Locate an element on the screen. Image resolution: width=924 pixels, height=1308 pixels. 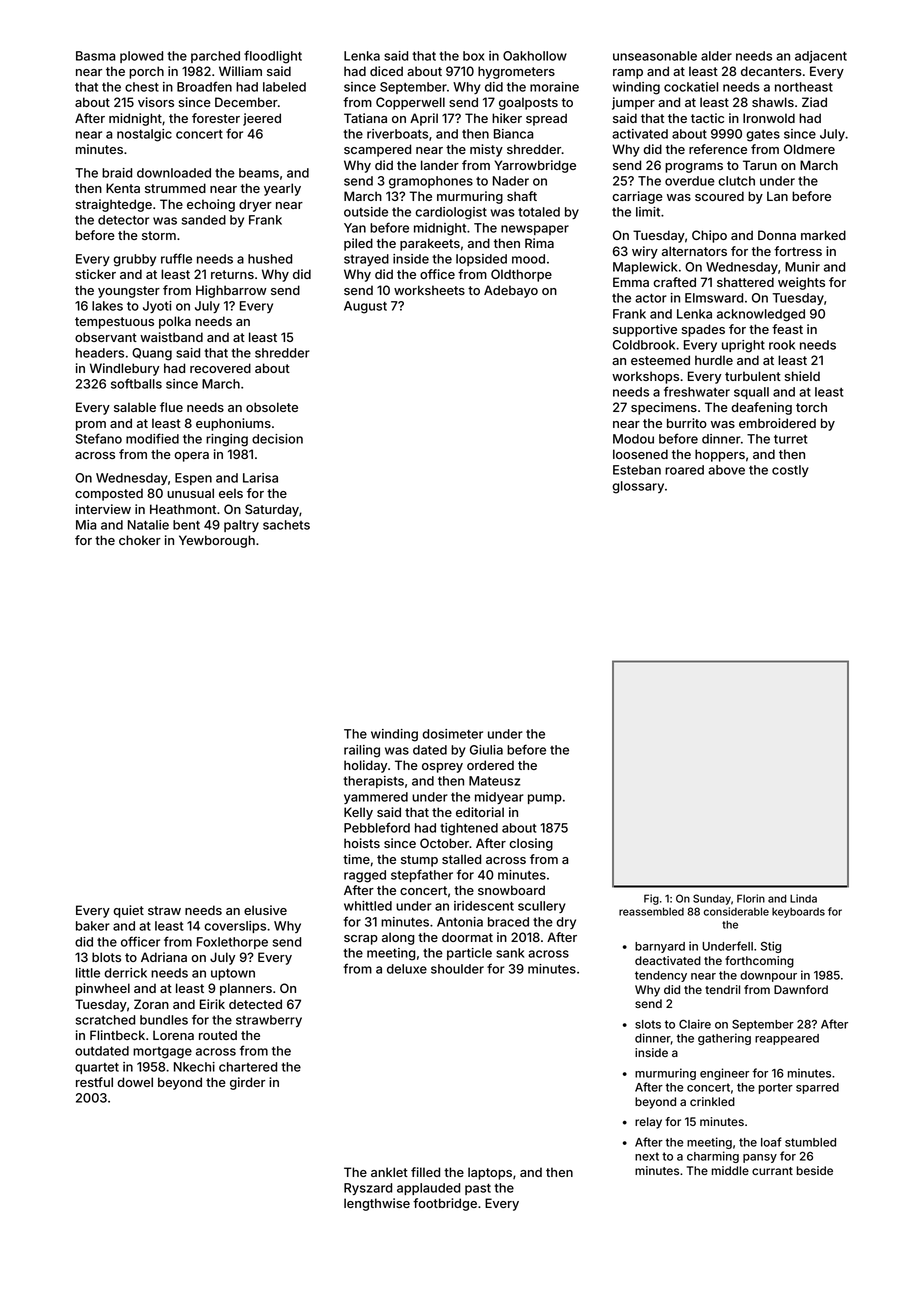
worksheets is located at coordinates (429, 290).
